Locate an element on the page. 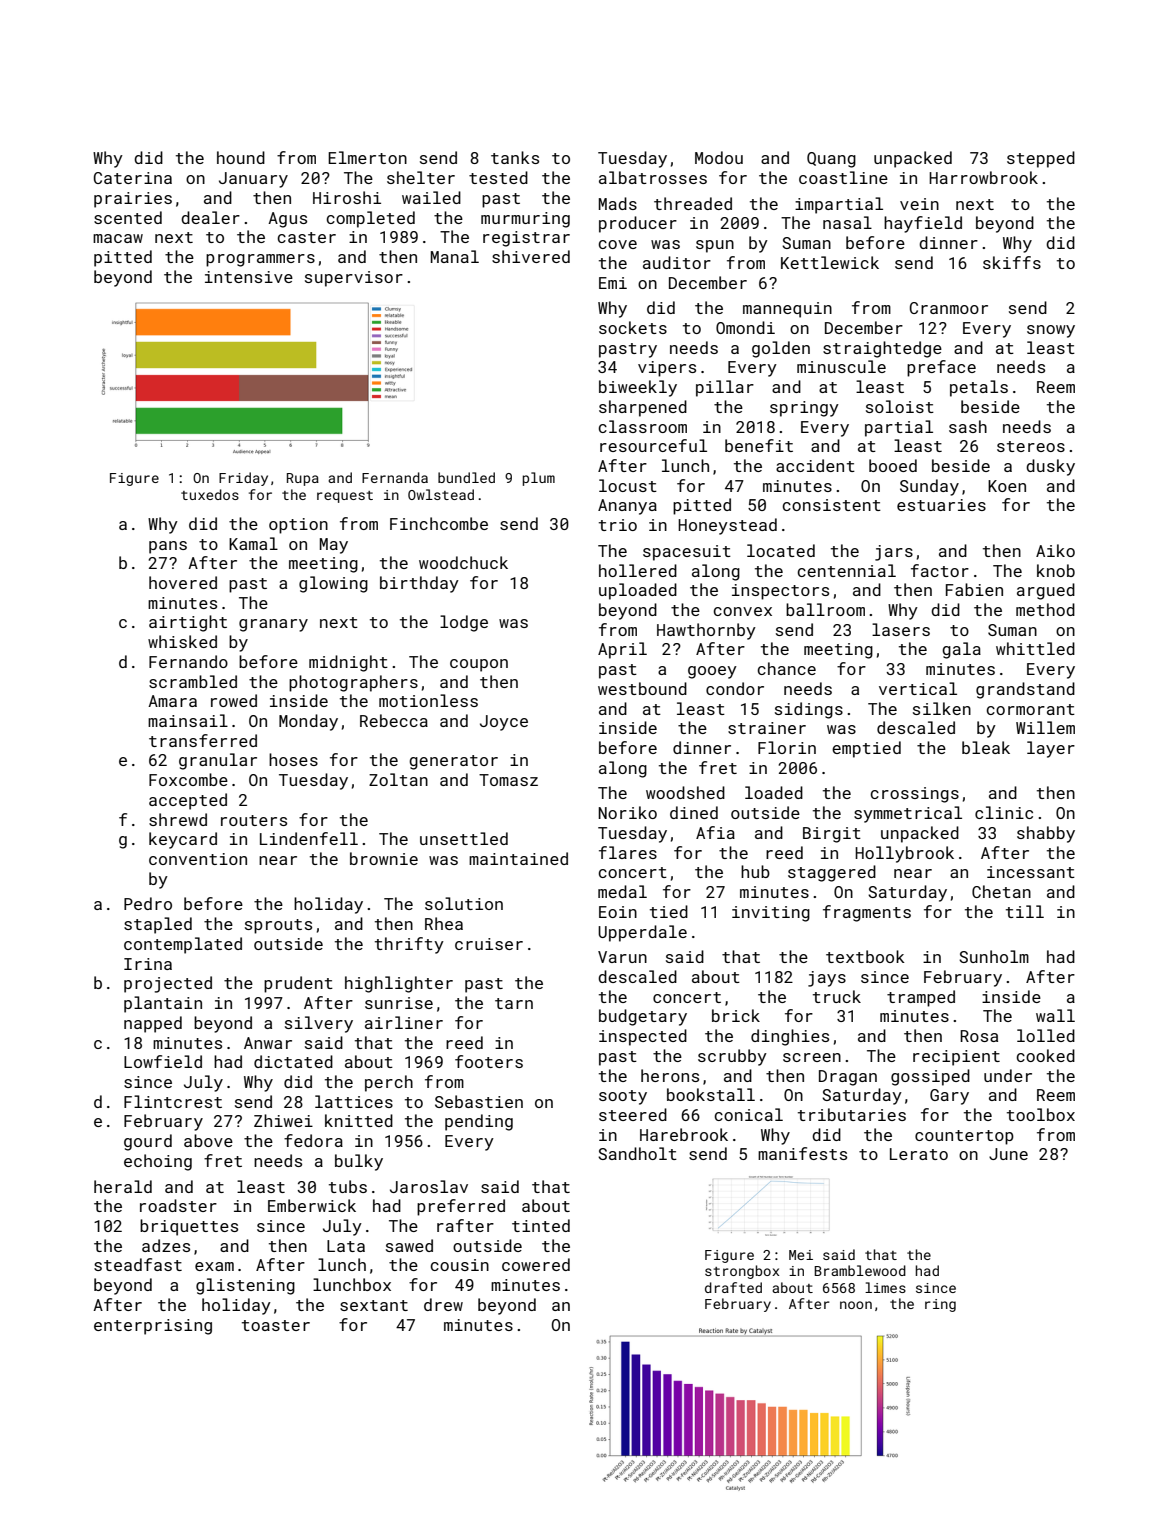 Image resolution: width=1169 pixels, height=1513 pixels. tuxedos is located at coordinates (210, 494).
